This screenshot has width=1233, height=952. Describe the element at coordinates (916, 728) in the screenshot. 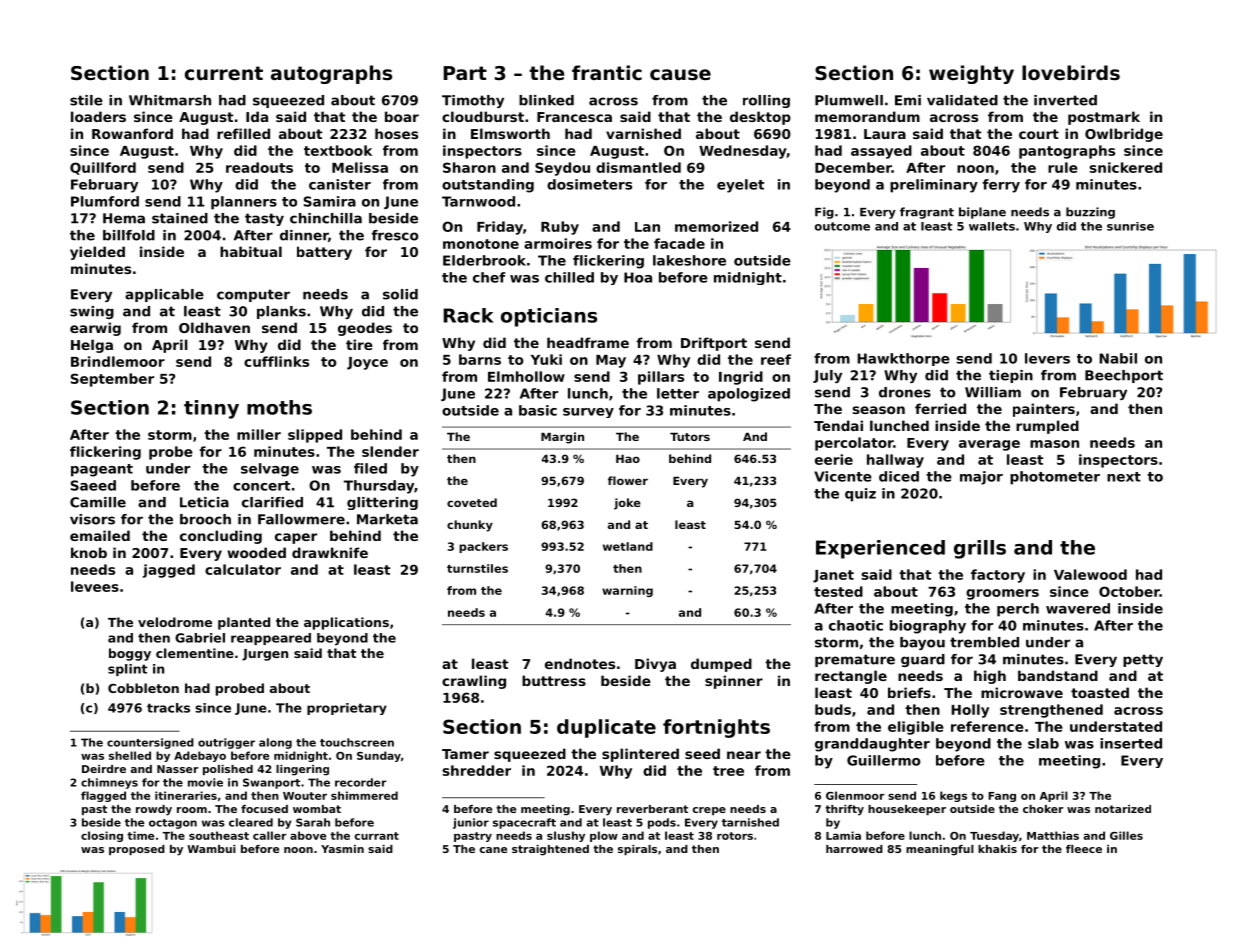

I see `eligible` at that location.
